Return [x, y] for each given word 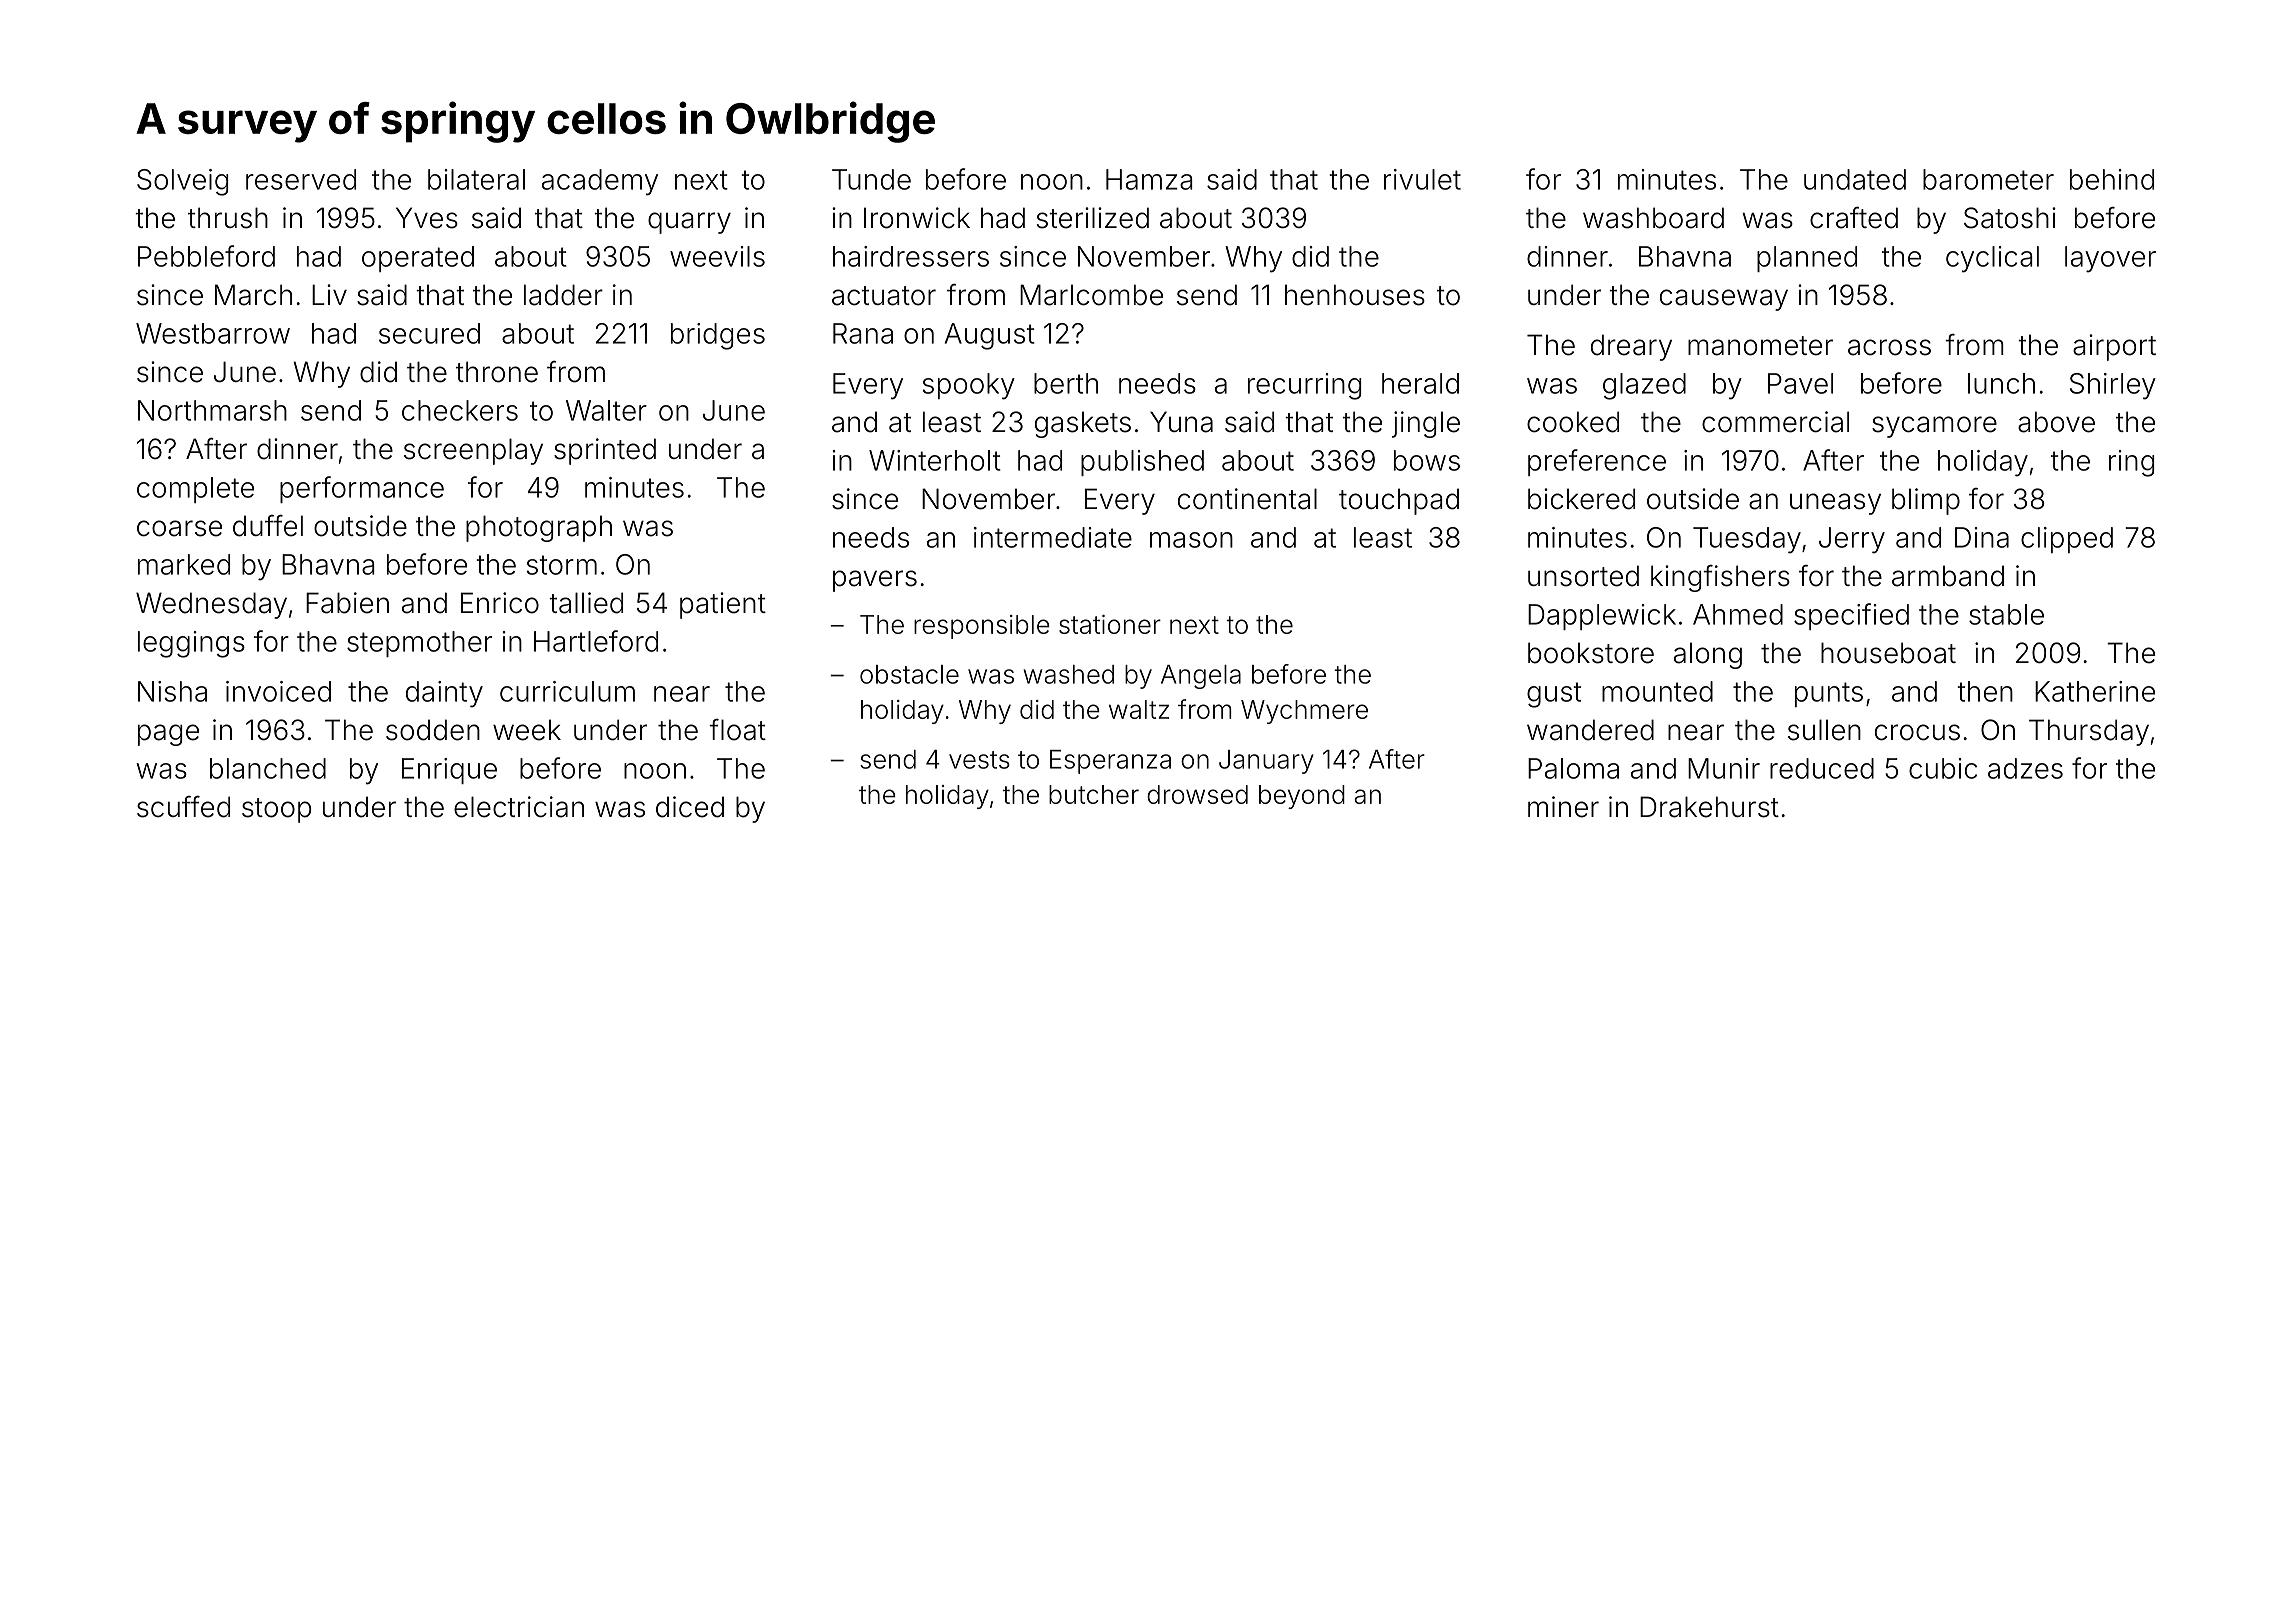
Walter [606, 410]
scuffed [183, 807]
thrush [228, 218]
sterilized [1093, 218]
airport [2114, 347]
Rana [863, 333]
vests [979, 760]
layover [2110, 259]
